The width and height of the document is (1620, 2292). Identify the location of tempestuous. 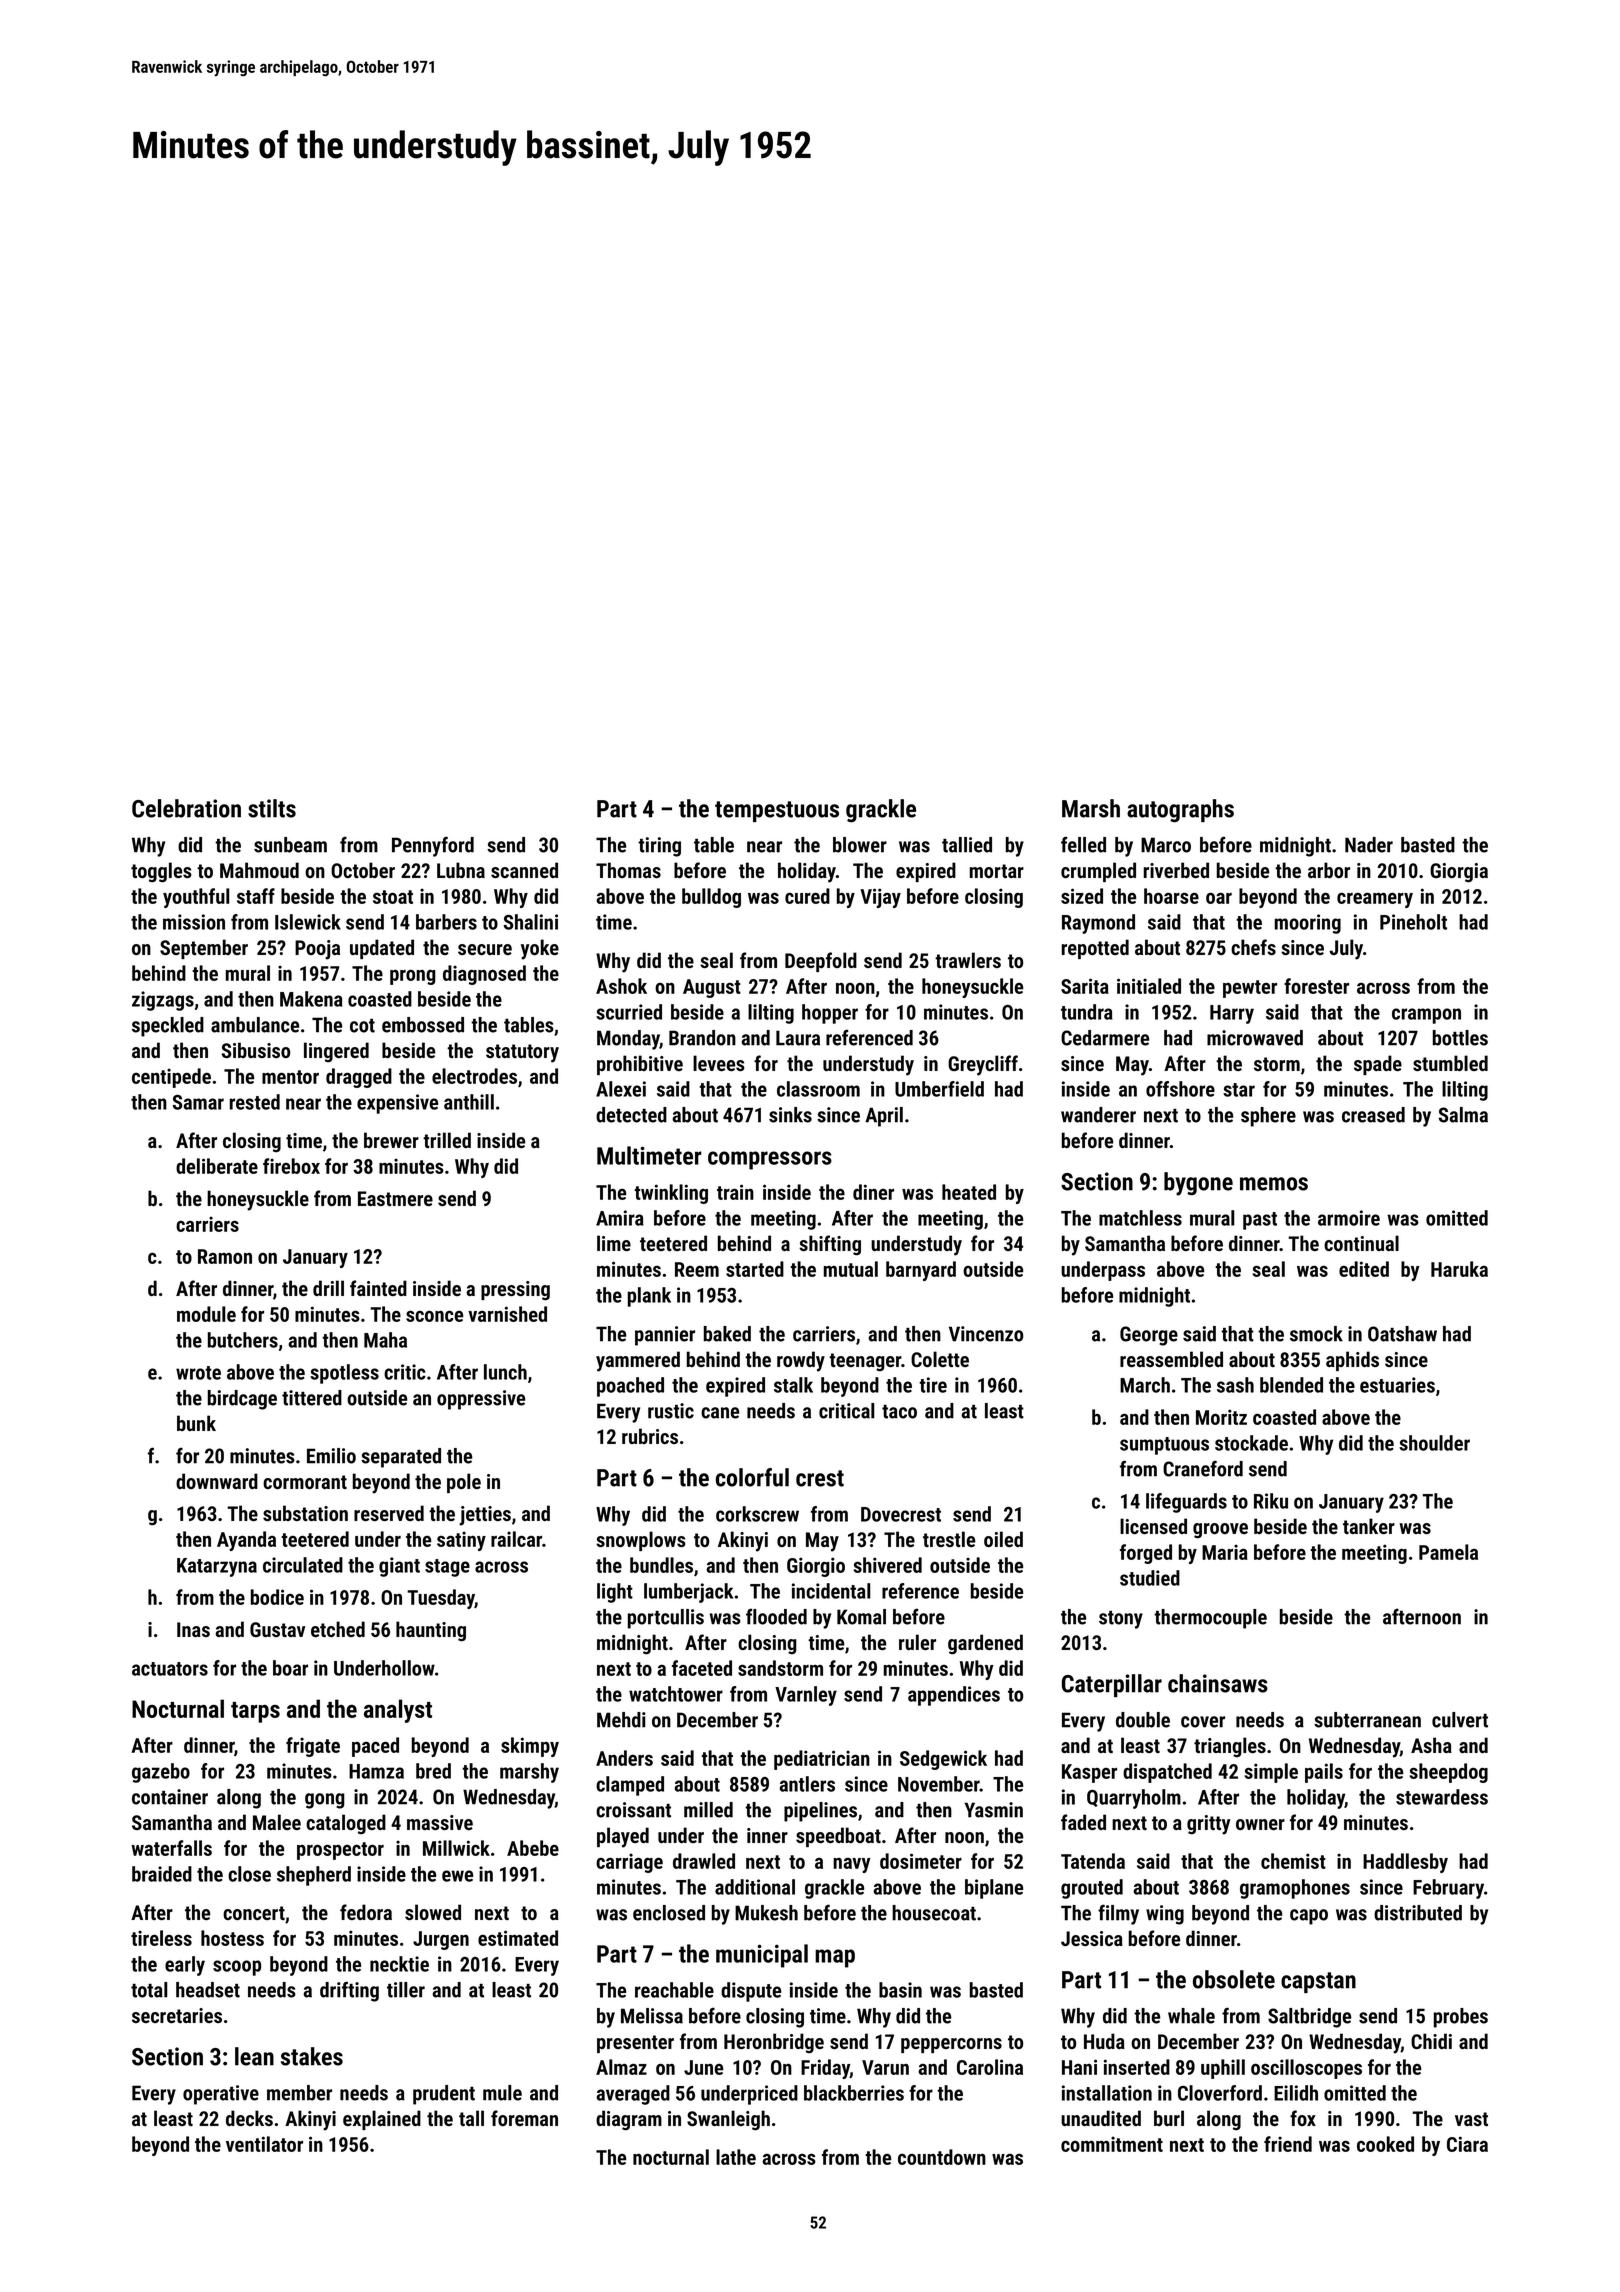
(777, 811).
